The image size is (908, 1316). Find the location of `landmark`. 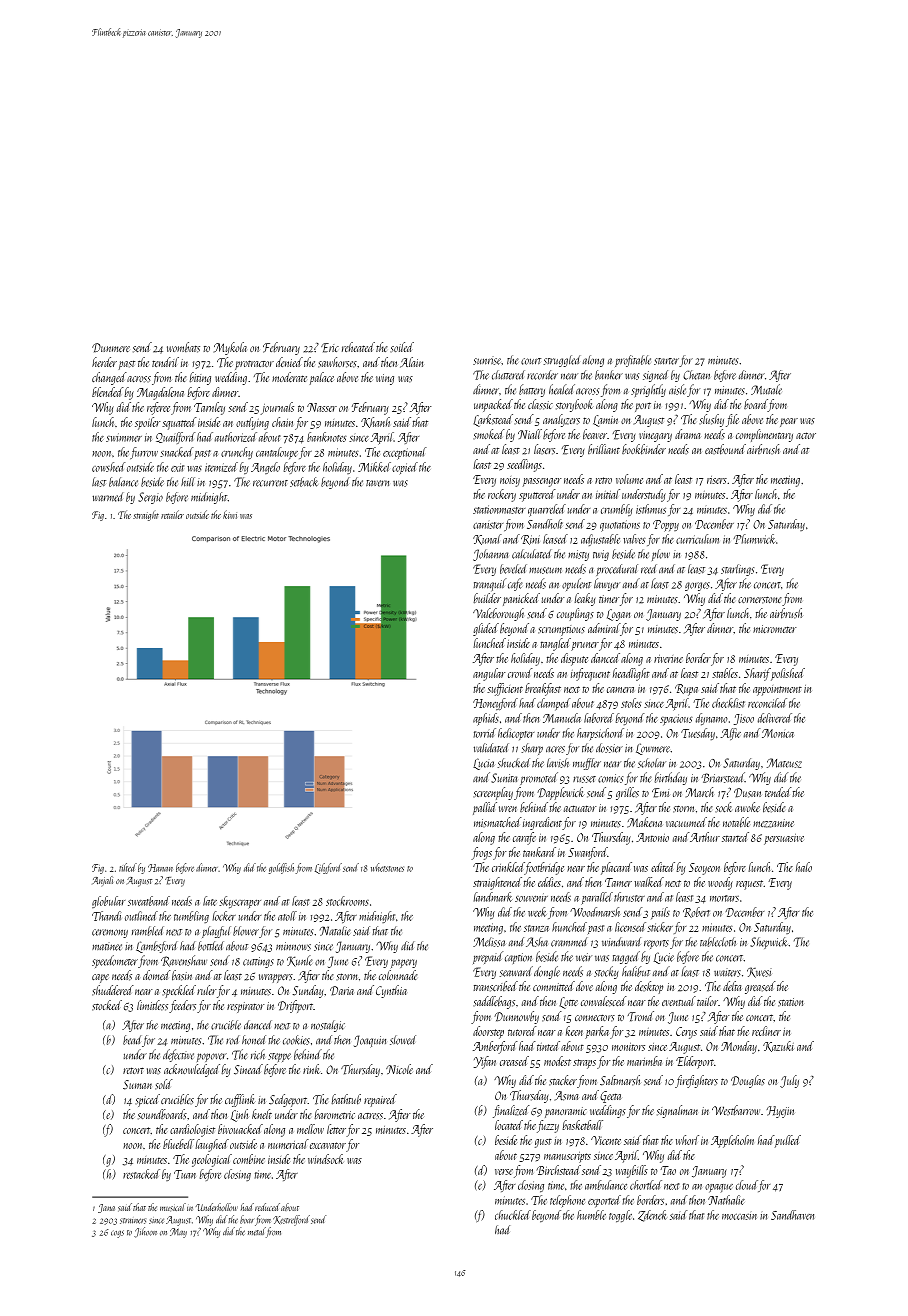

landmark is located at coordinates (493, 897).
